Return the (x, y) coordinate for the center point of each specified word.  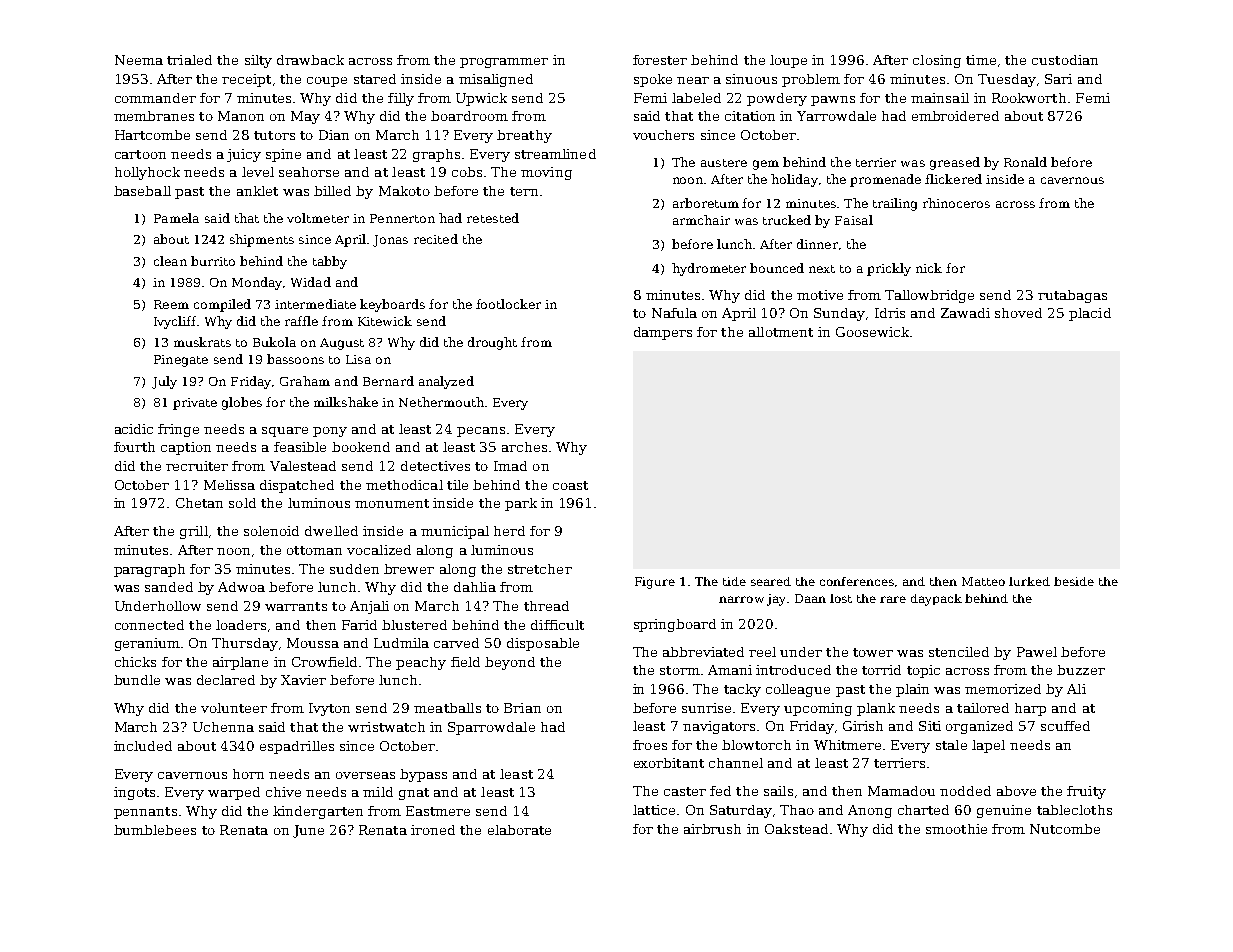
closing (937, 61)
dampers (663, 333)
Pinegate (181, 361)
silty (258, 61)
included (143, 746)
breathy (524, 136)
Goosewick (872, 332)
